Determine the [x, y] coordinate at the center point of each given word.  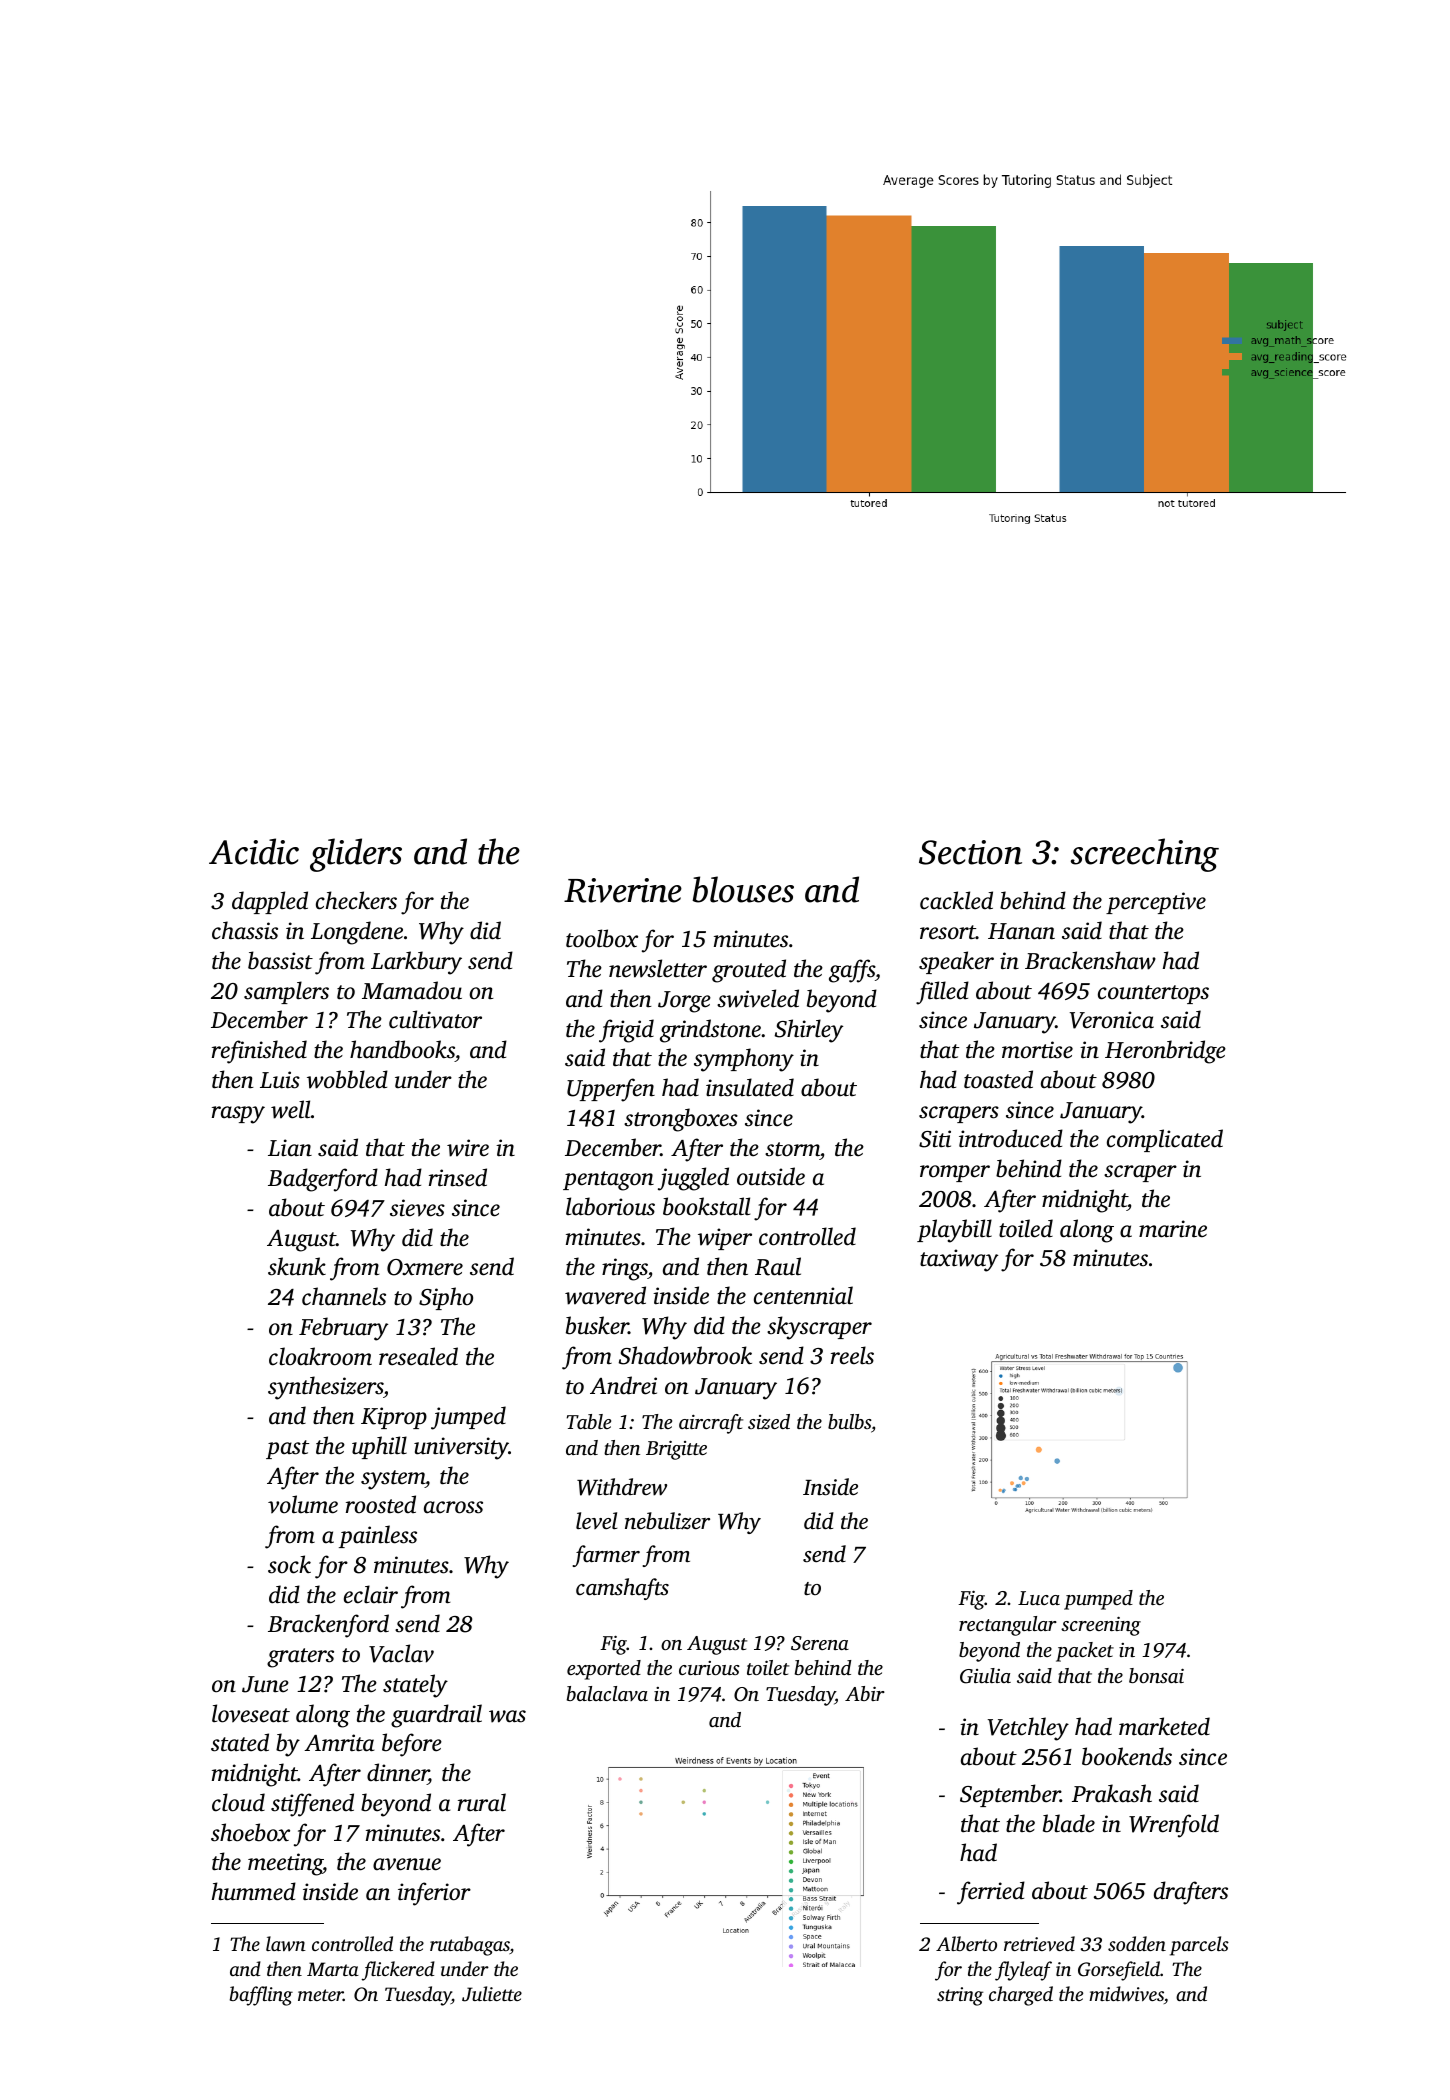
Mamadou [412, 990]
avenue [407, 1864]
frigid [626, 1031]
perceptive [1156, 903]
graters [300, 1658]
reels [852, 1355]
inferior [434, 1894]
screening [1101, 1626]
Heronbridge [1165, 1052]
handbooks [402, 1049]
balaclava [607, 1693]
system [393, 1480]
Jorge [684, 1002]
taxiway [959, 1260]
